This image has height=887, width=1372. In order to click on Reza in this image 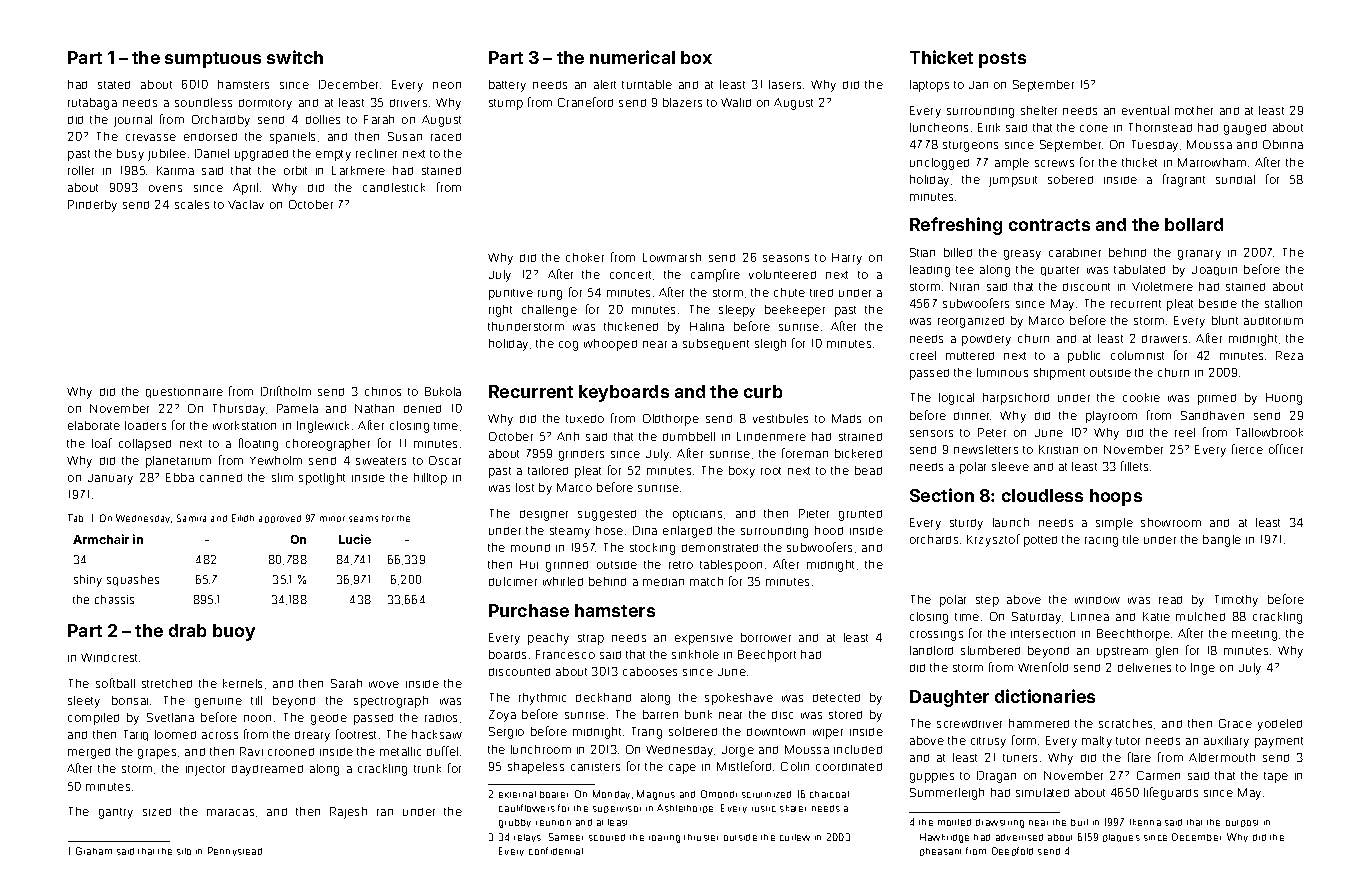, I will do `click(1289, 355)`.
